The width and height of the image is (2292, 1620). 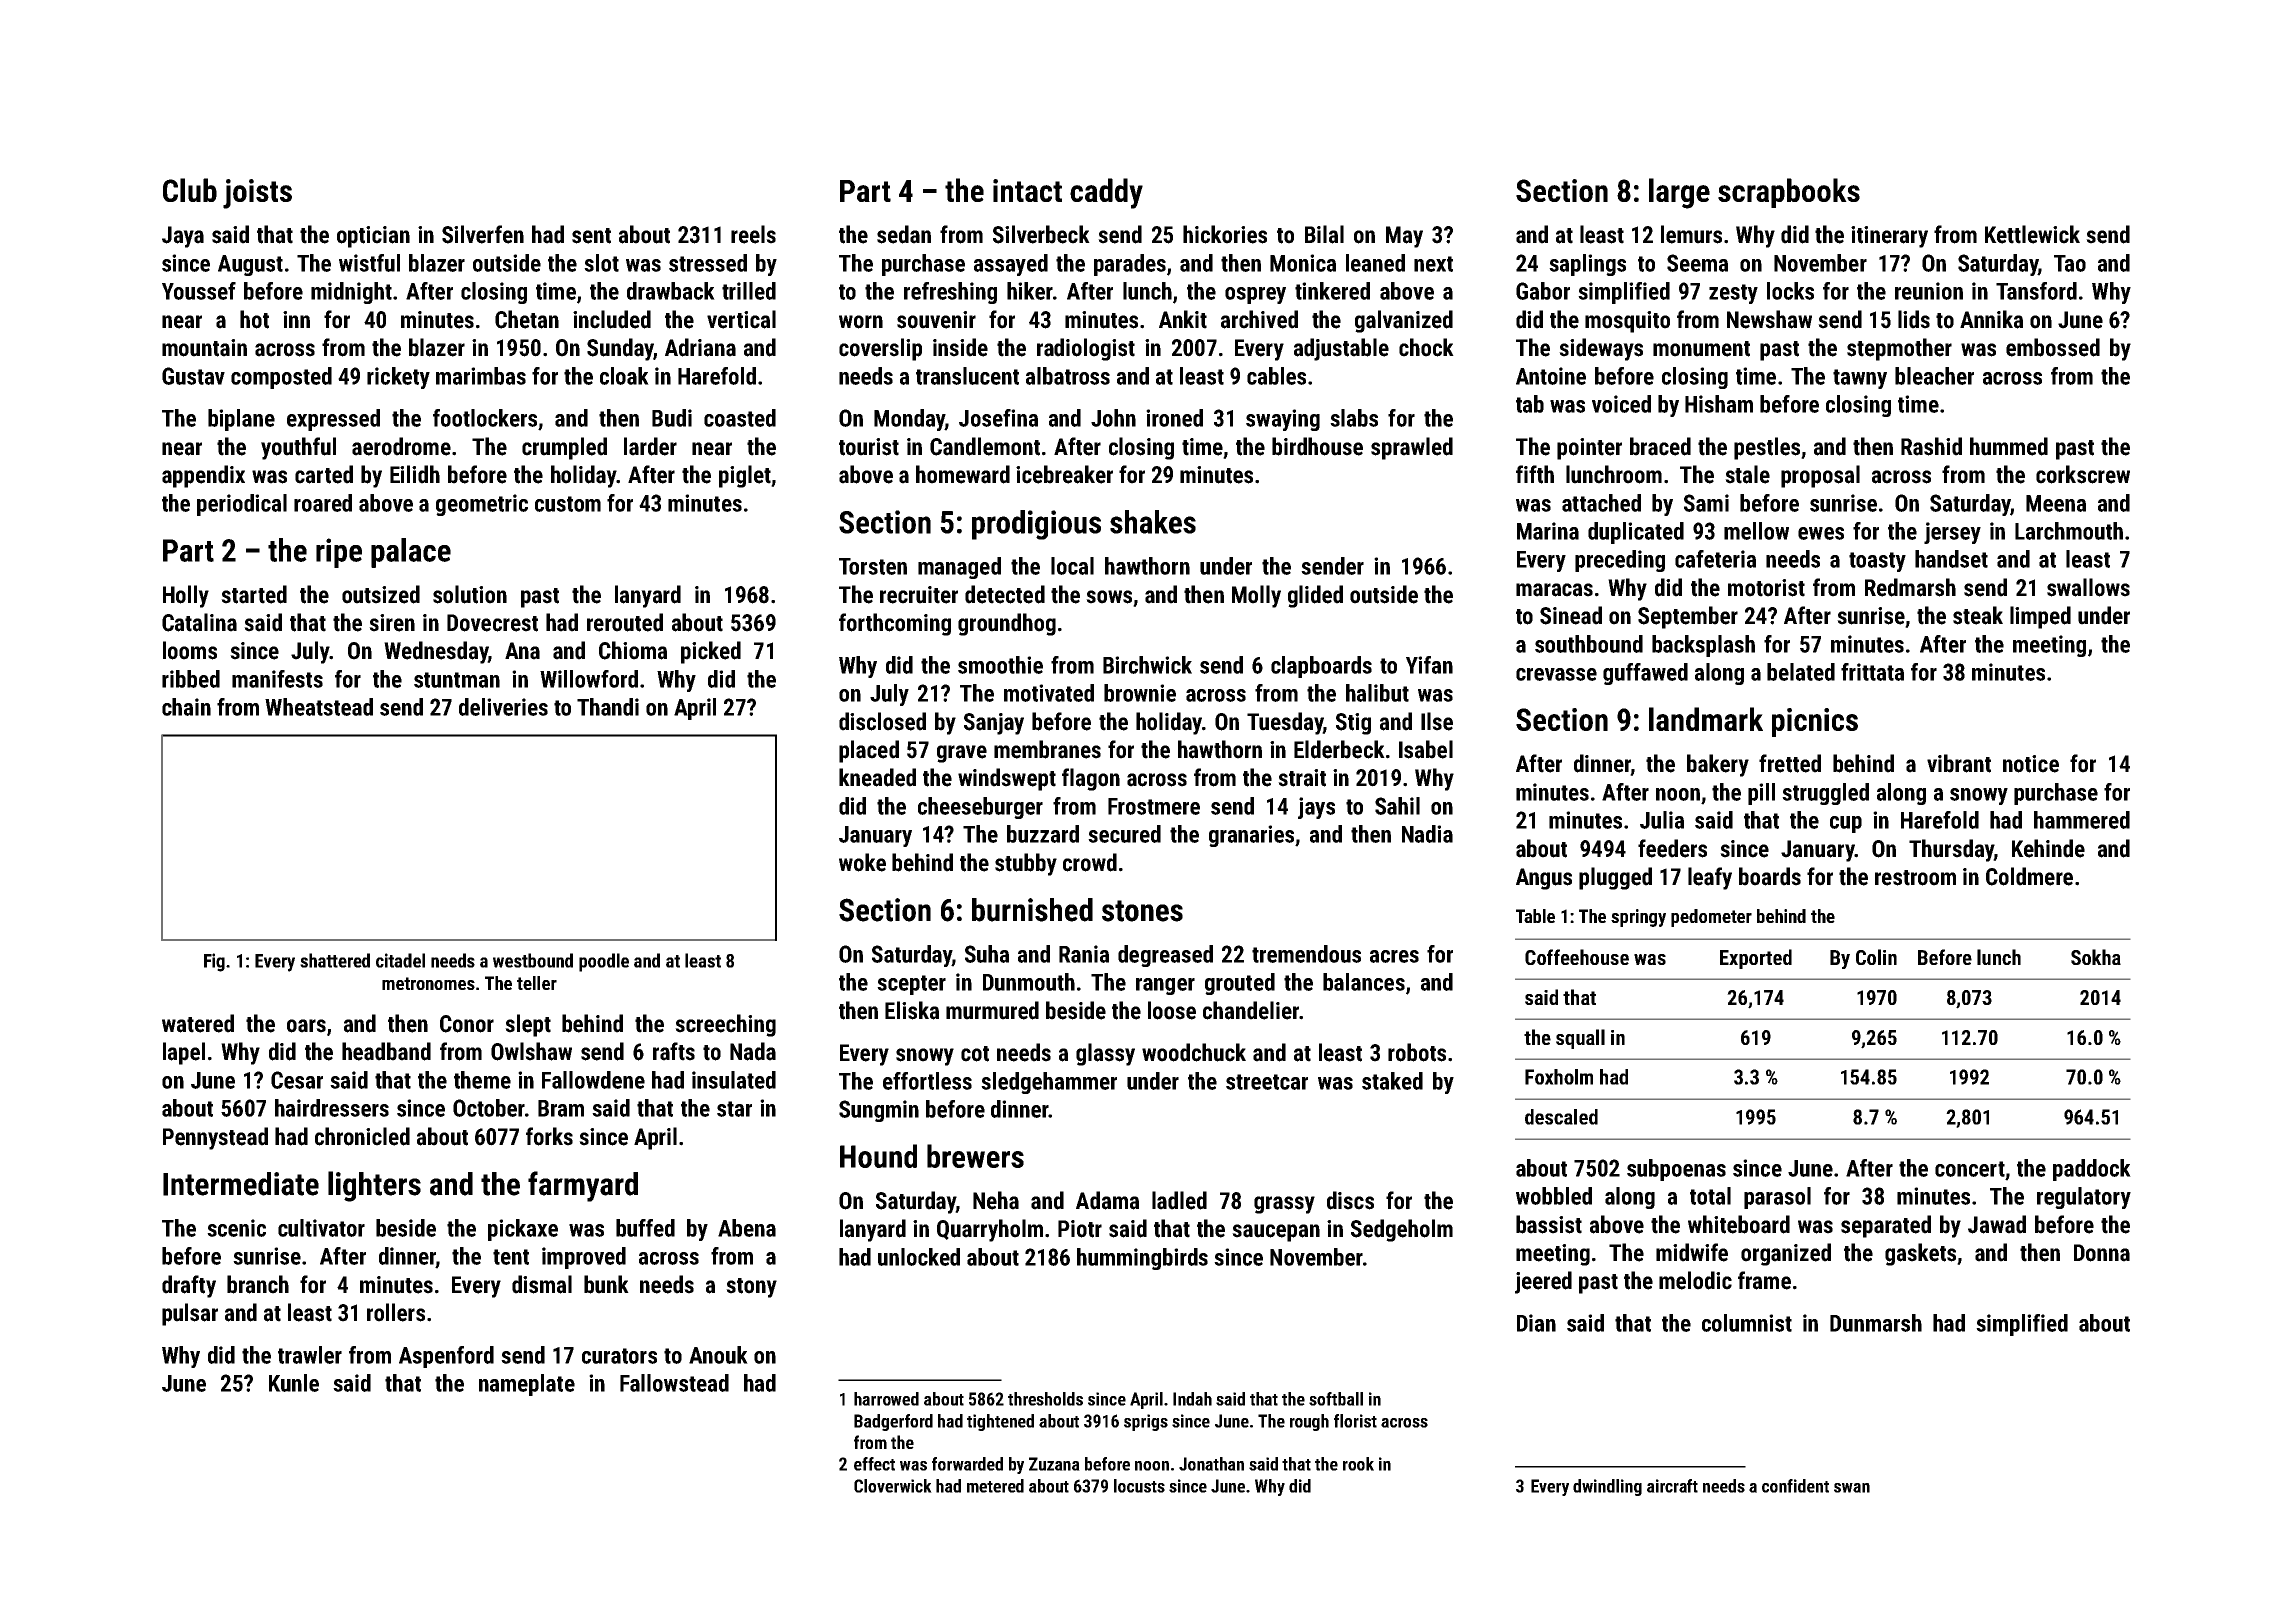 What do you see at coordinates (294, 1383) in the image?
I see `Kunle` at bounding box center [294, 1383].
